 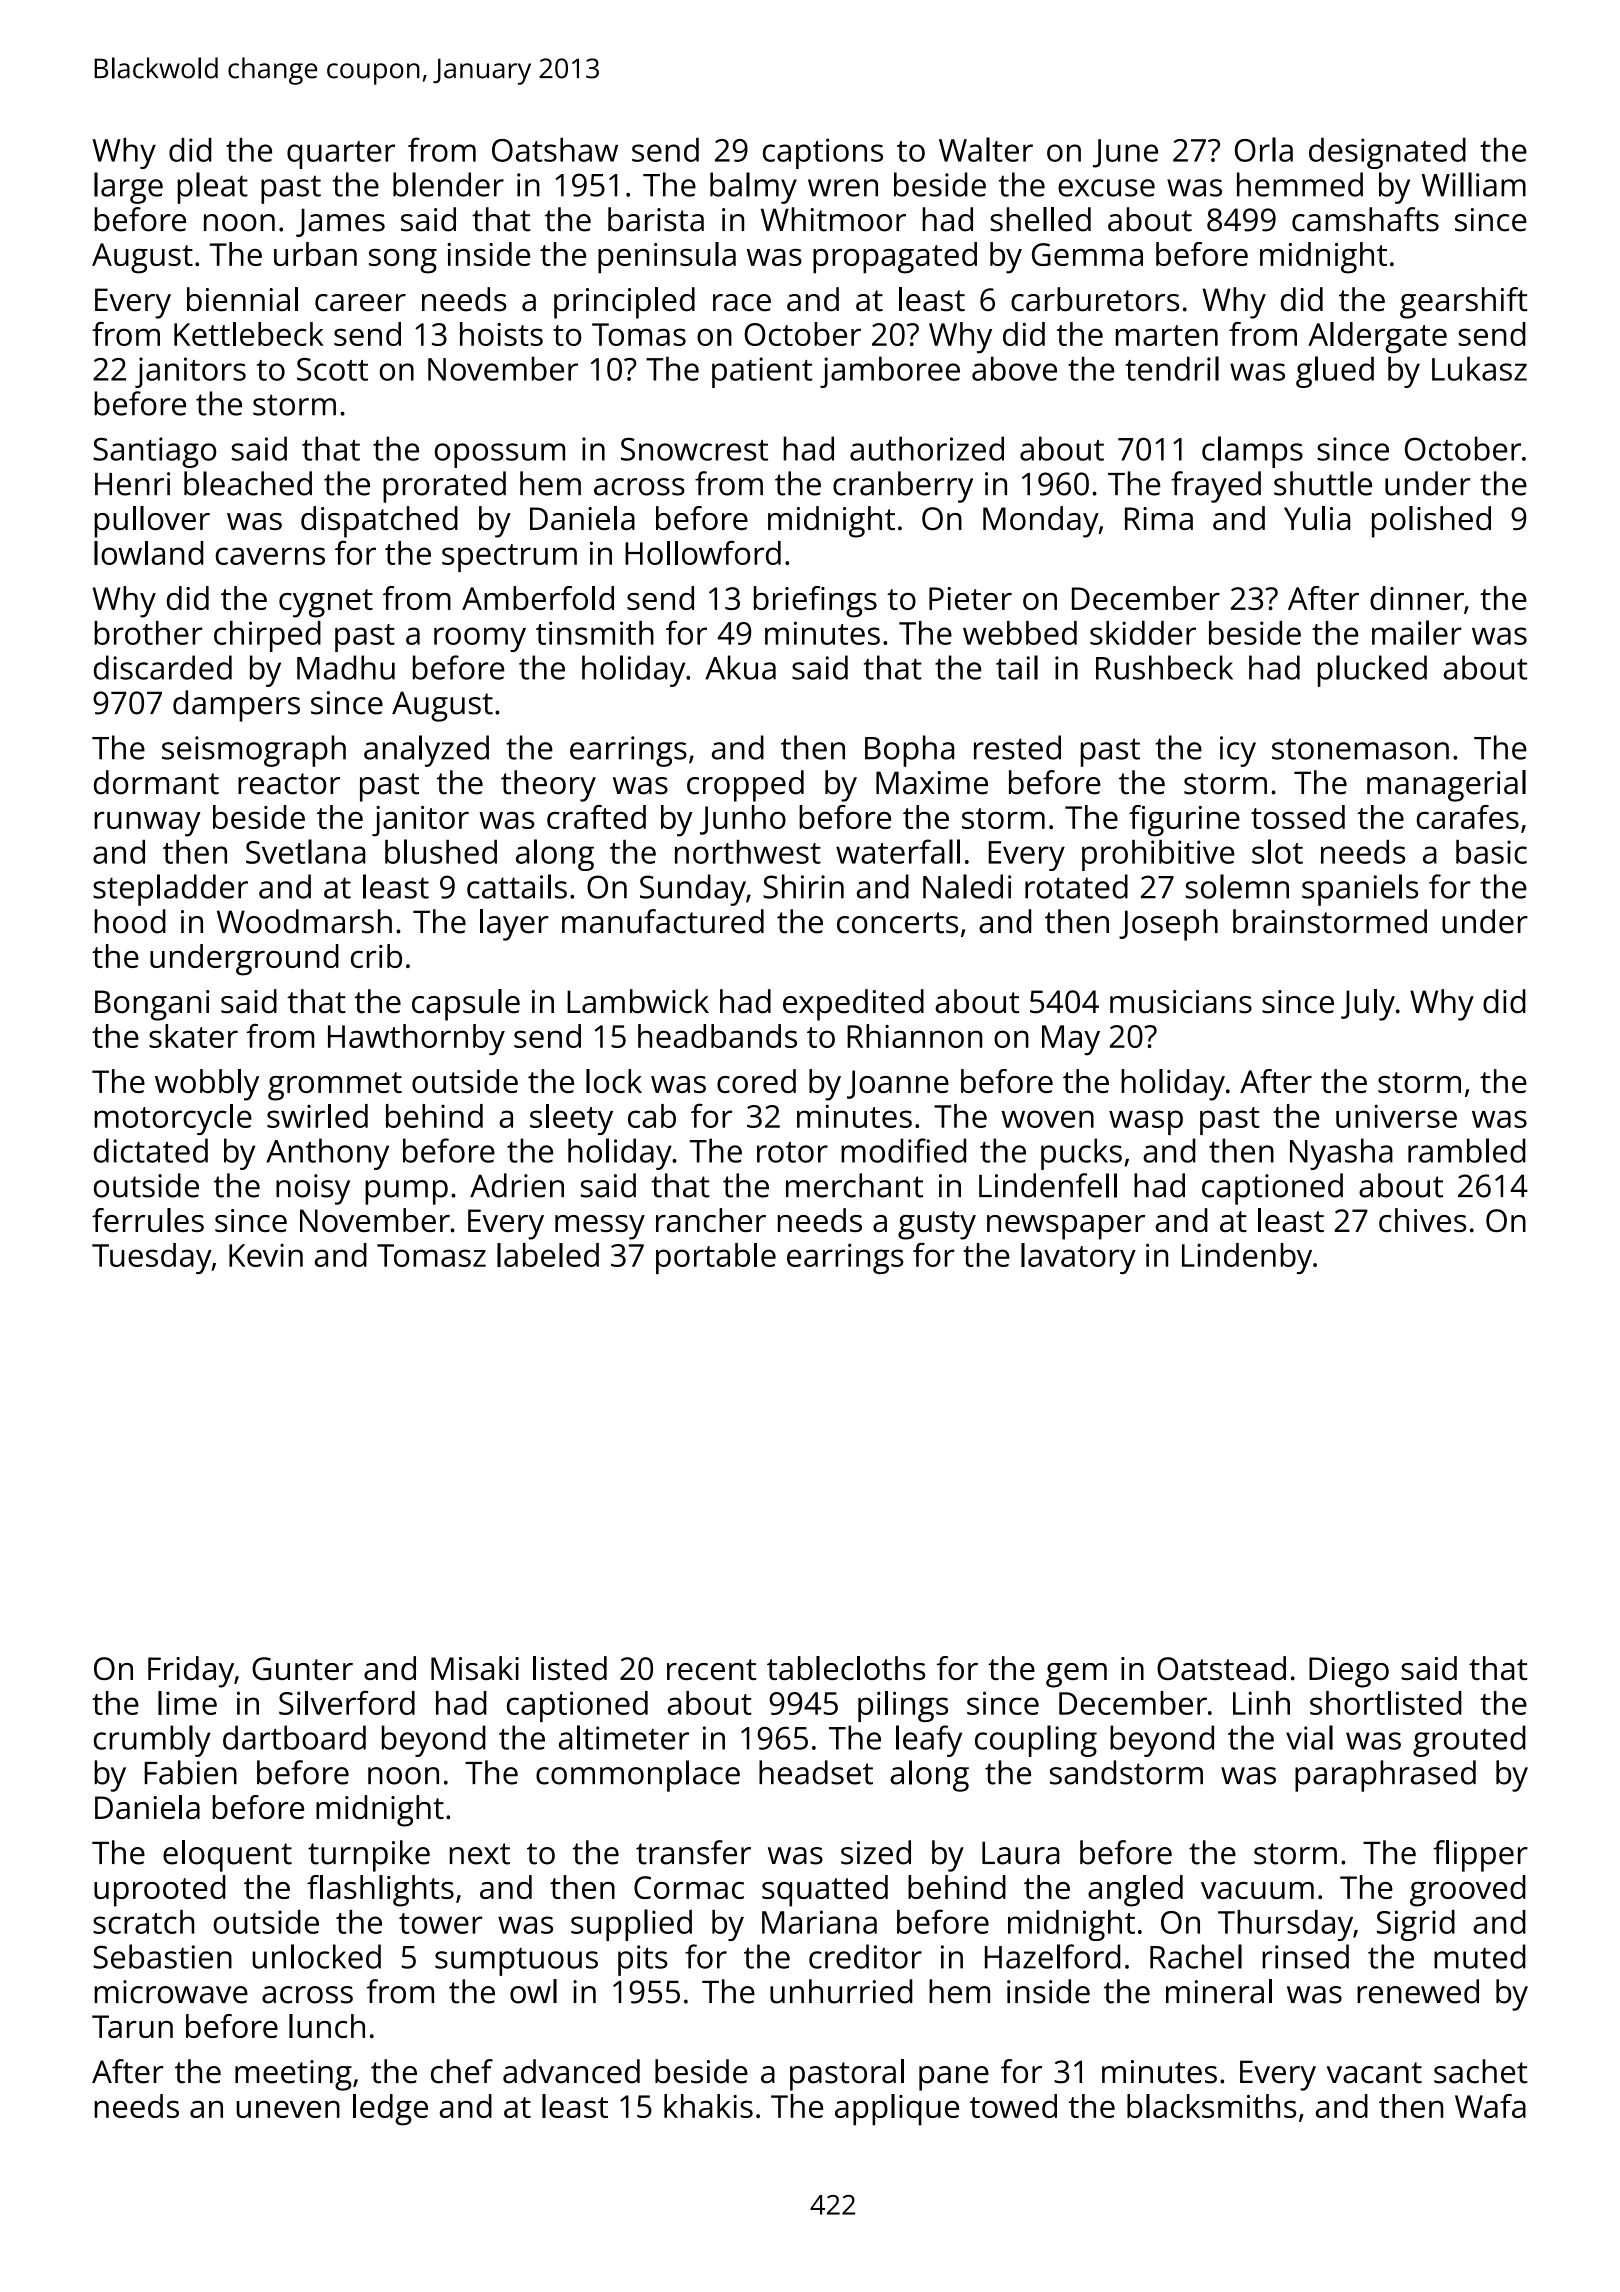 I want to click on shuttle, so click(x=1323, y=483).
